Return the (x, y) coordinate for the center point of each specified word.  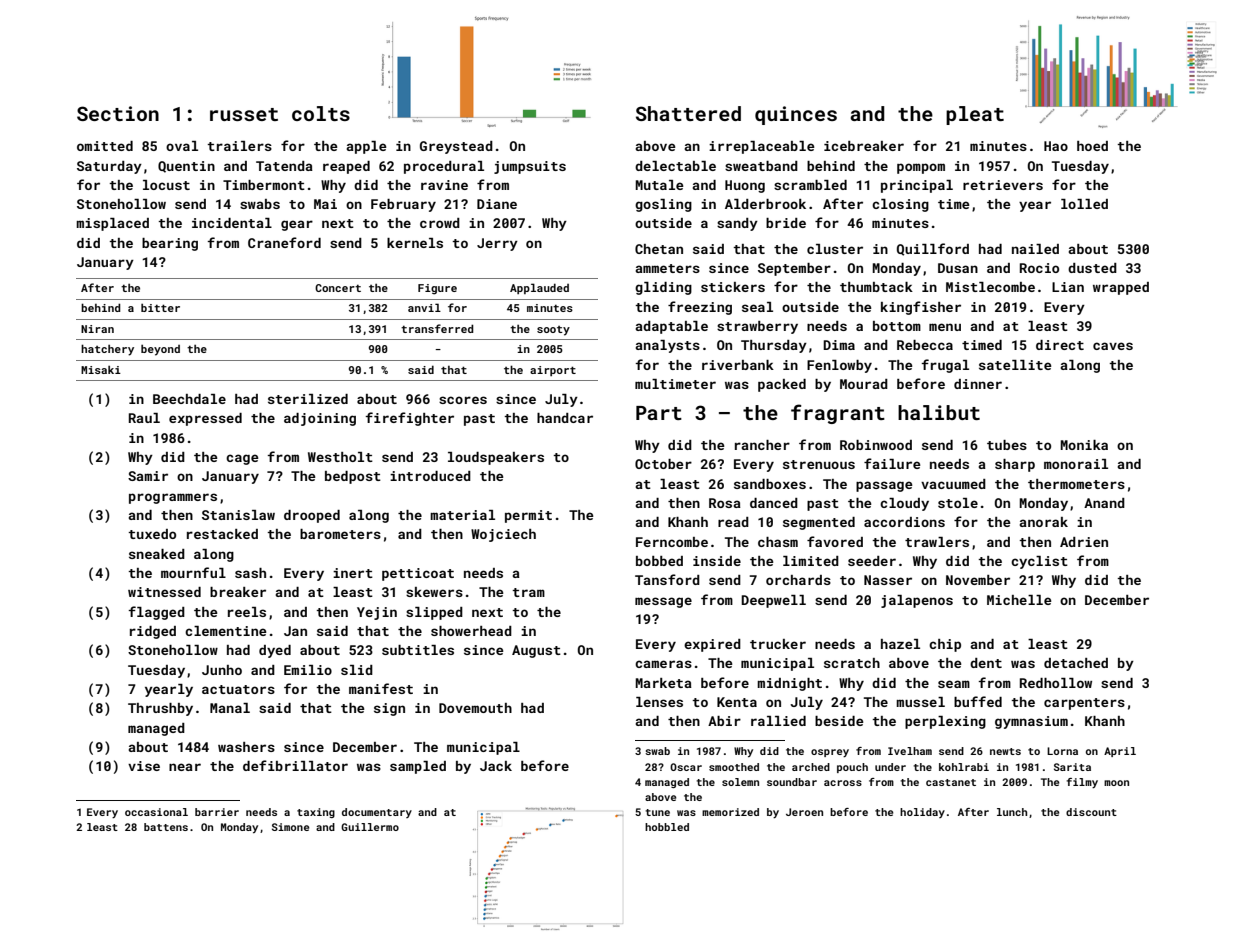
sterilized (308, 399)
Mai (325, 204)
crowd (440, 223)
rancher (762, 445)
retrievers (1003, 185)
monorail (1076, 464)
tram (528, 592)
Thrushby (160, 709)
